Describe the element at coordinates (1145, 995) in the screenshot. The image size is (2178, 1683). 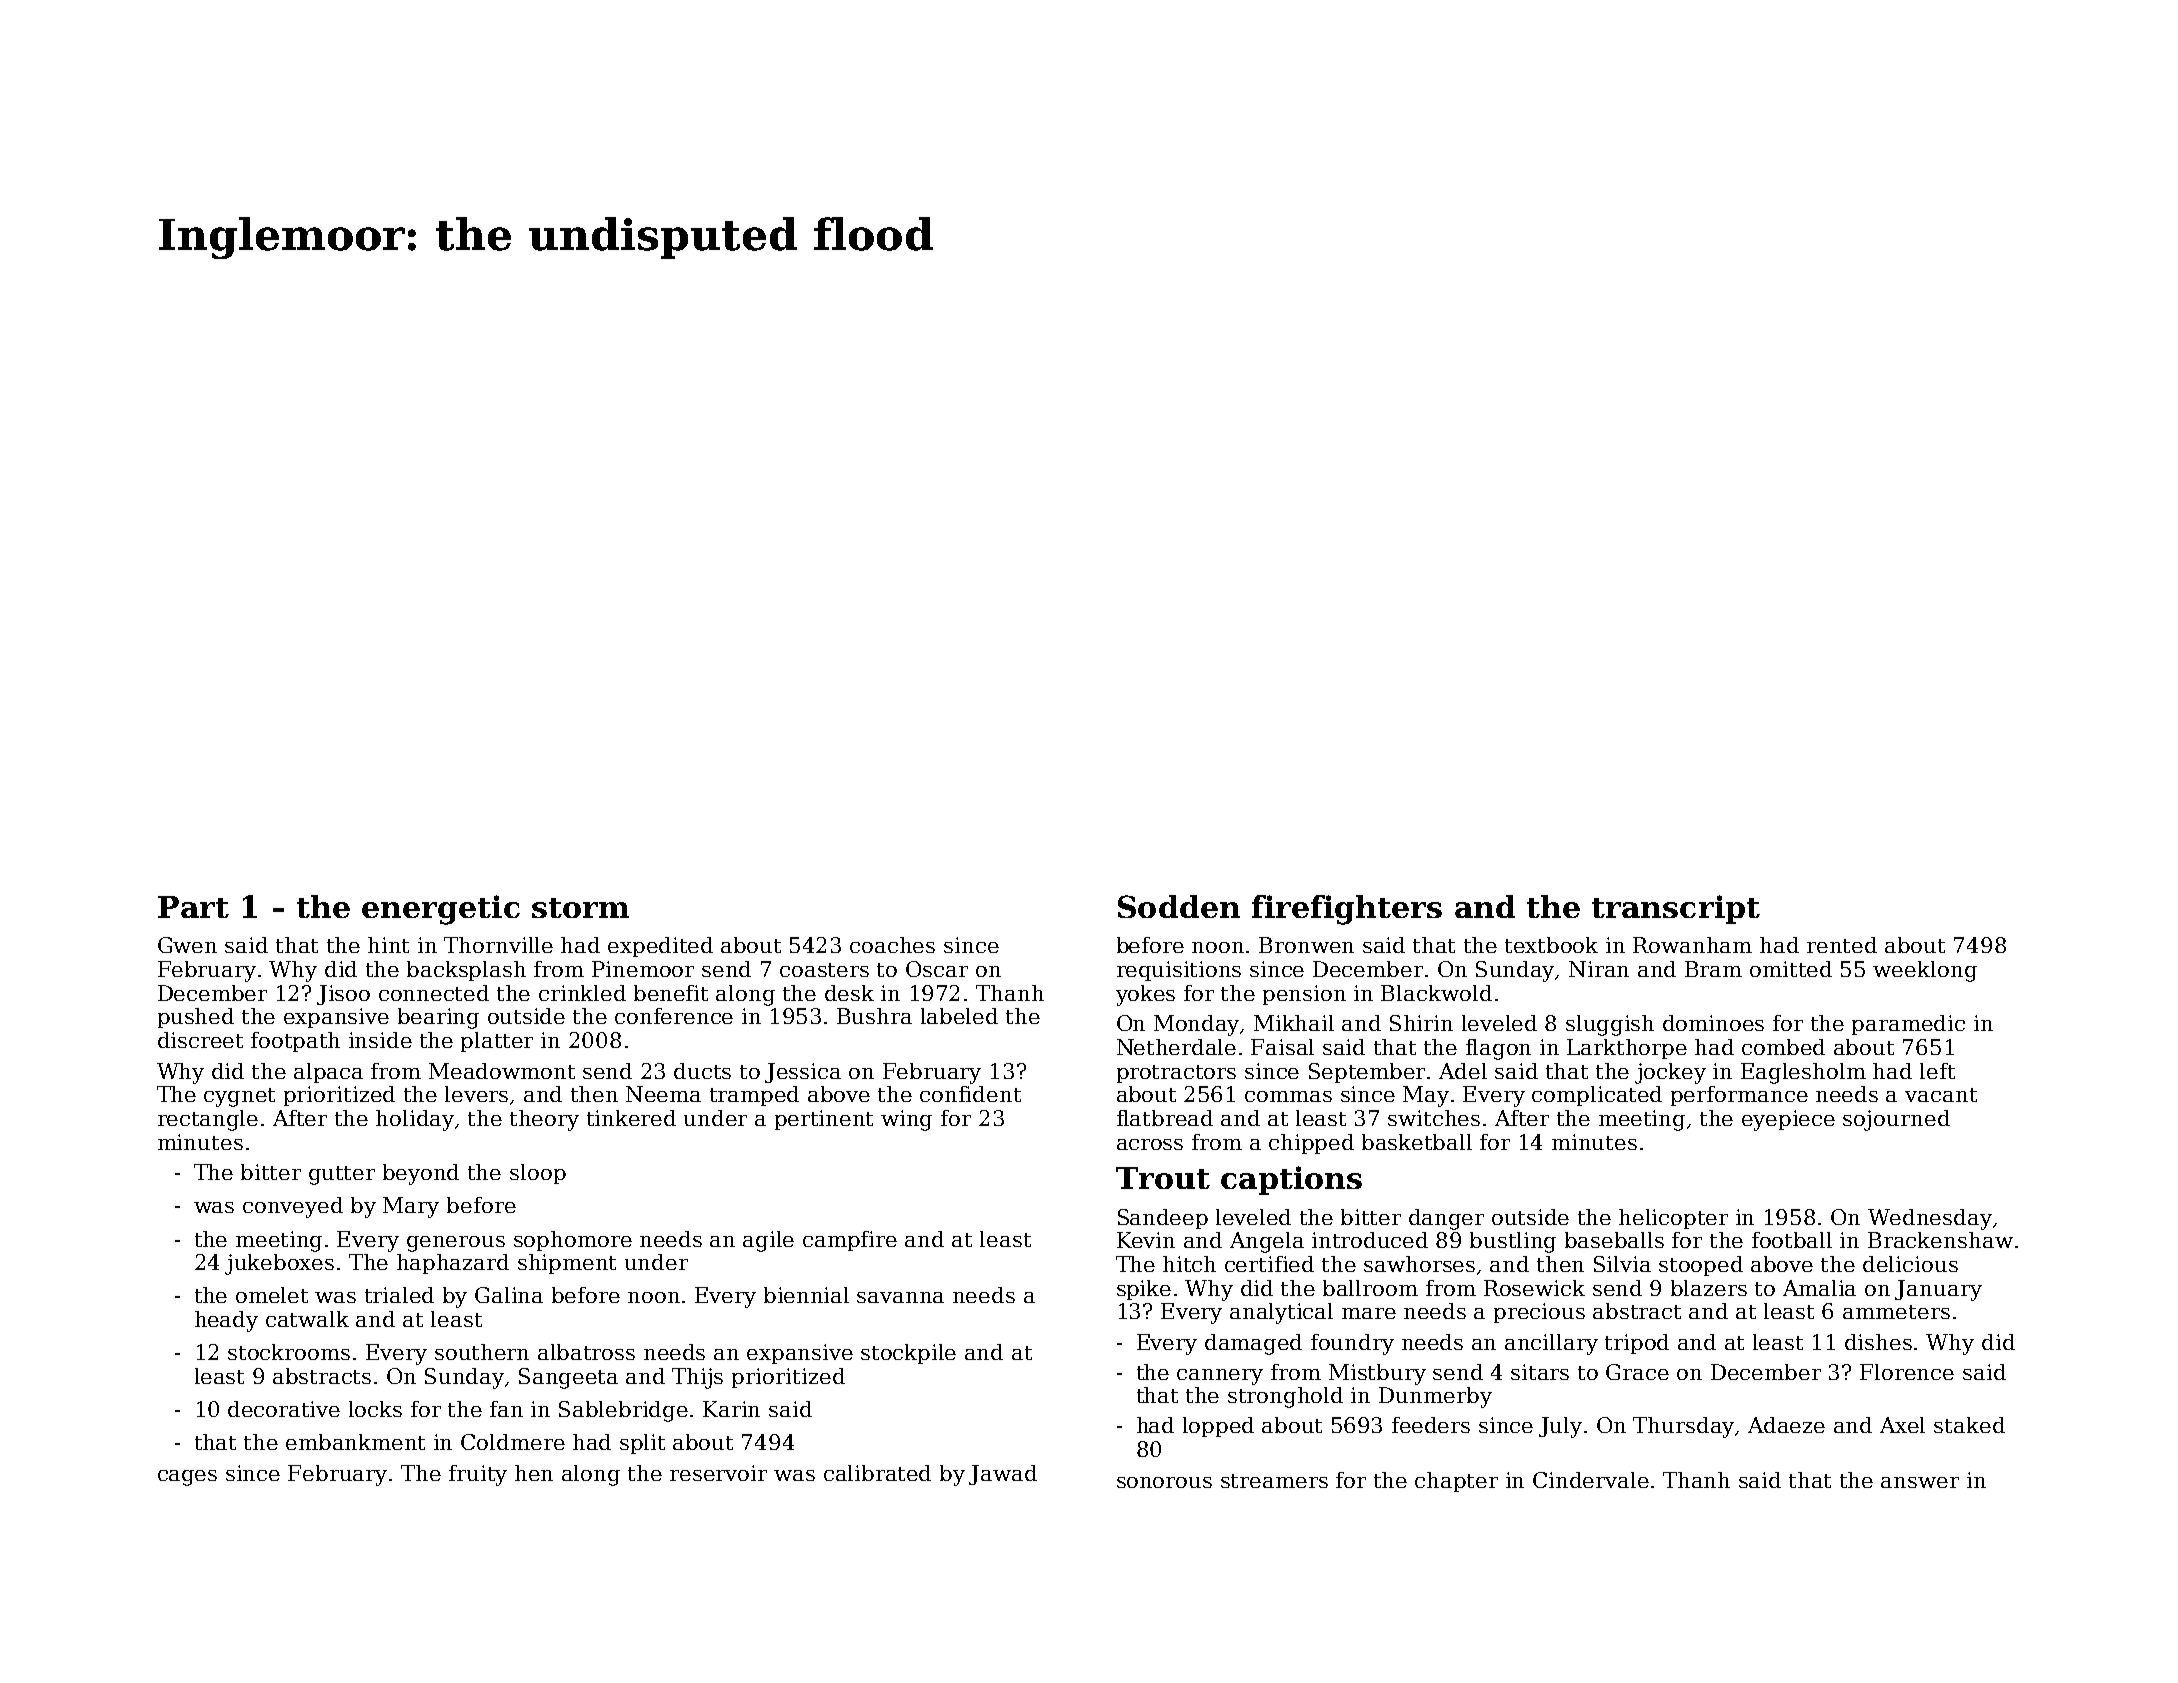
I see `yokes` at that location.
